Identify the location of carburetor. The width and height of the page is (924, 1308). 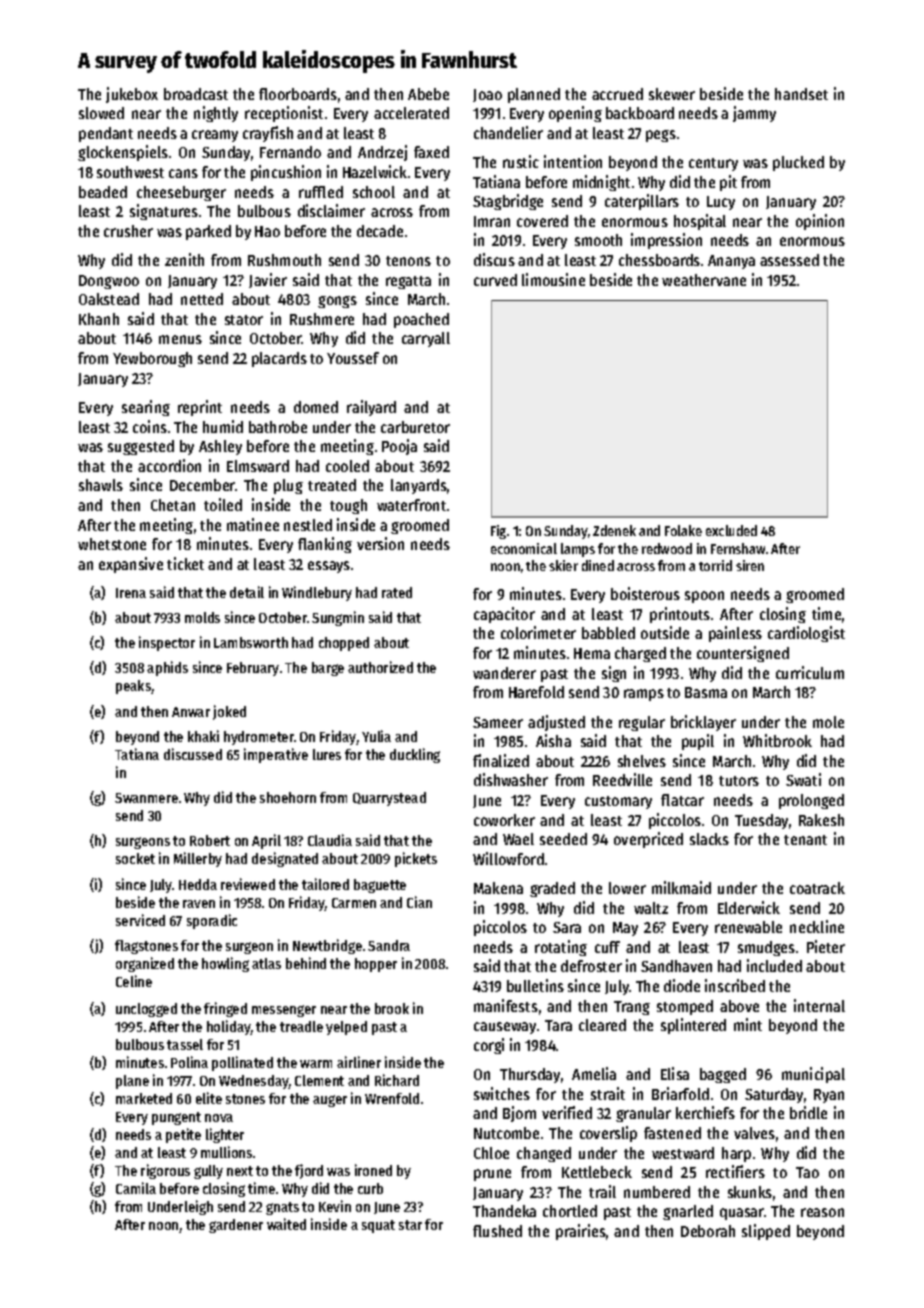
(415, 427).
